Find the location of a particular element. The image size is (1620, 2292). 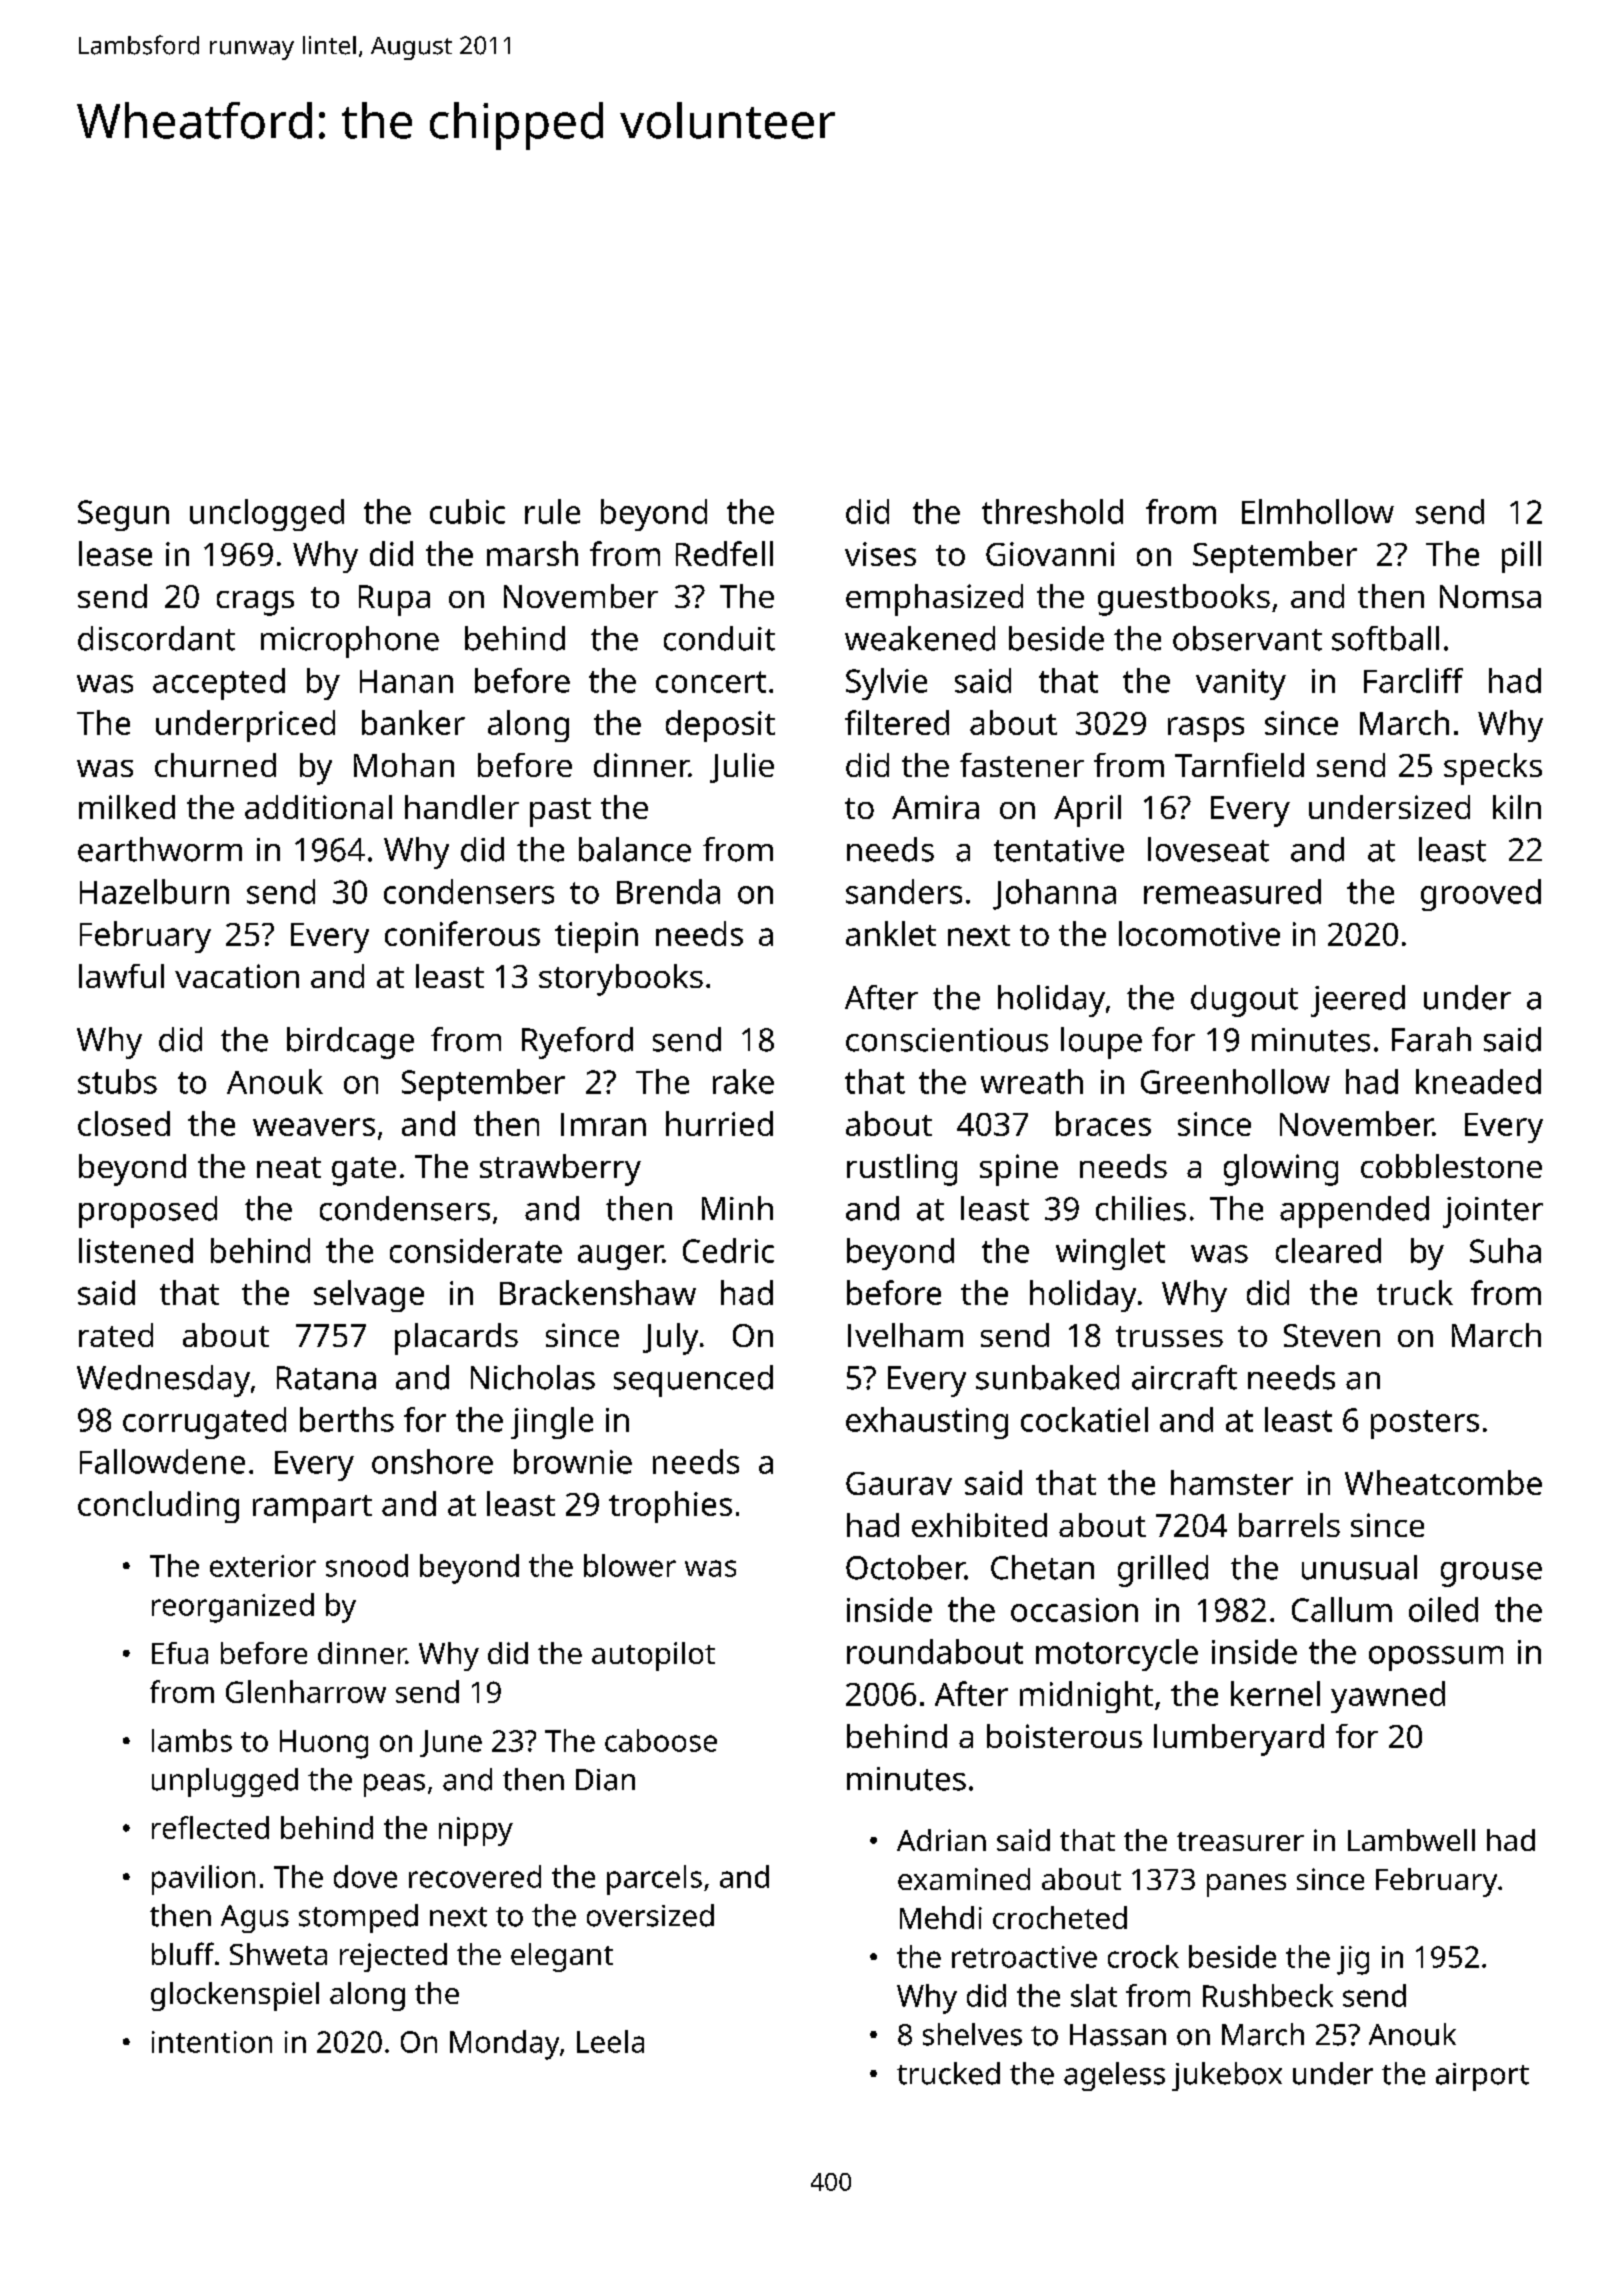

jukebox is located at coordinates (1227, 2076).
